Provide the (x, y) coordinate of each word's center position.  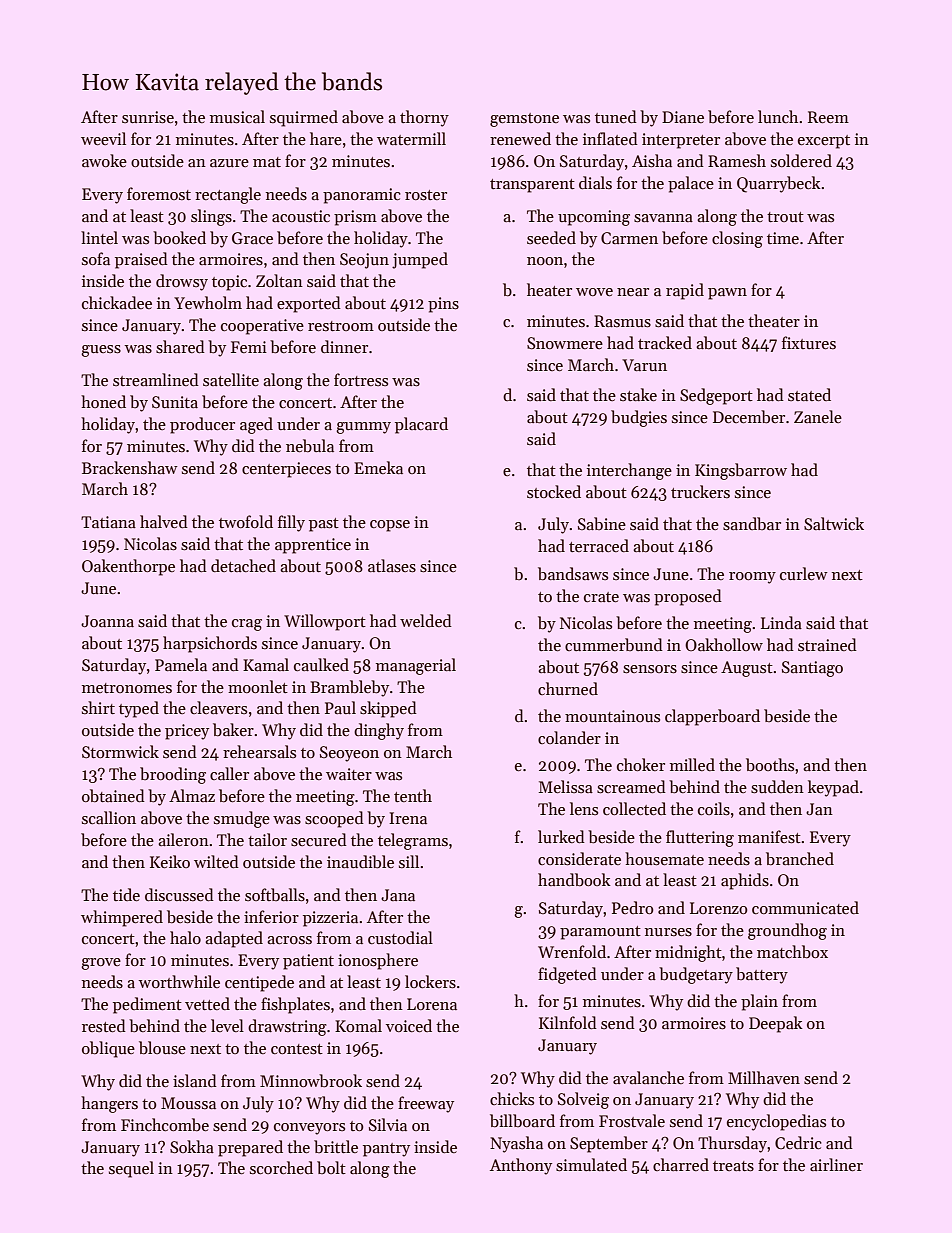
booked (179, 238)
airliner (836, 1165)
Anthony (521, 1166)
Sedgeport (716, 396)
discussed (179, 895)
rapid (685, 291)
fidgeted (567, 975)
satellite (231, 380)
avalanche (648, 1077)
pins (443, 305)
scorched (281, 1168)
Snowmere (565, 343)
